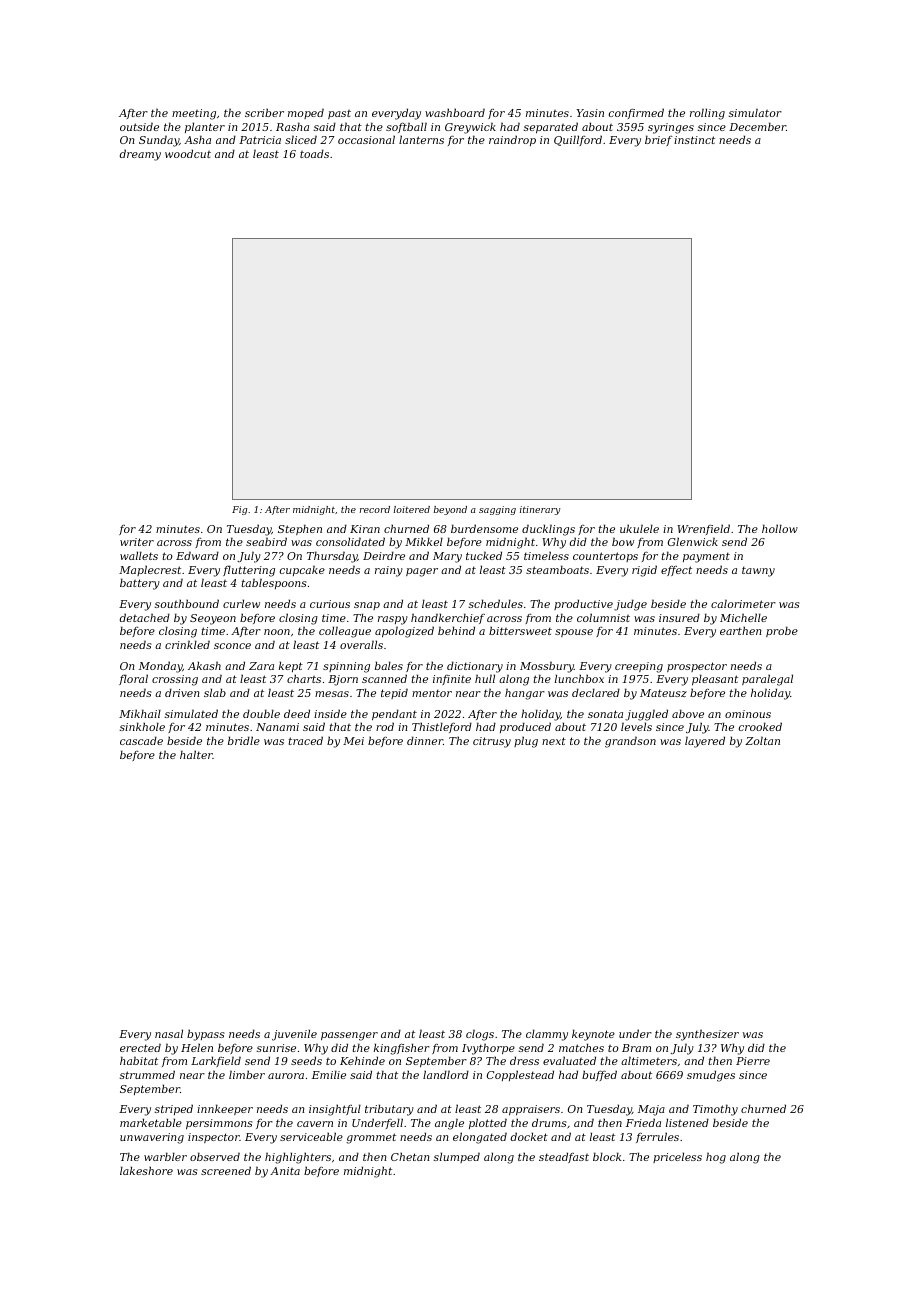 Image resolution: width=924 pixels, height=1308 pixels. I want to click on Wrenfield, so click(703, 529).
